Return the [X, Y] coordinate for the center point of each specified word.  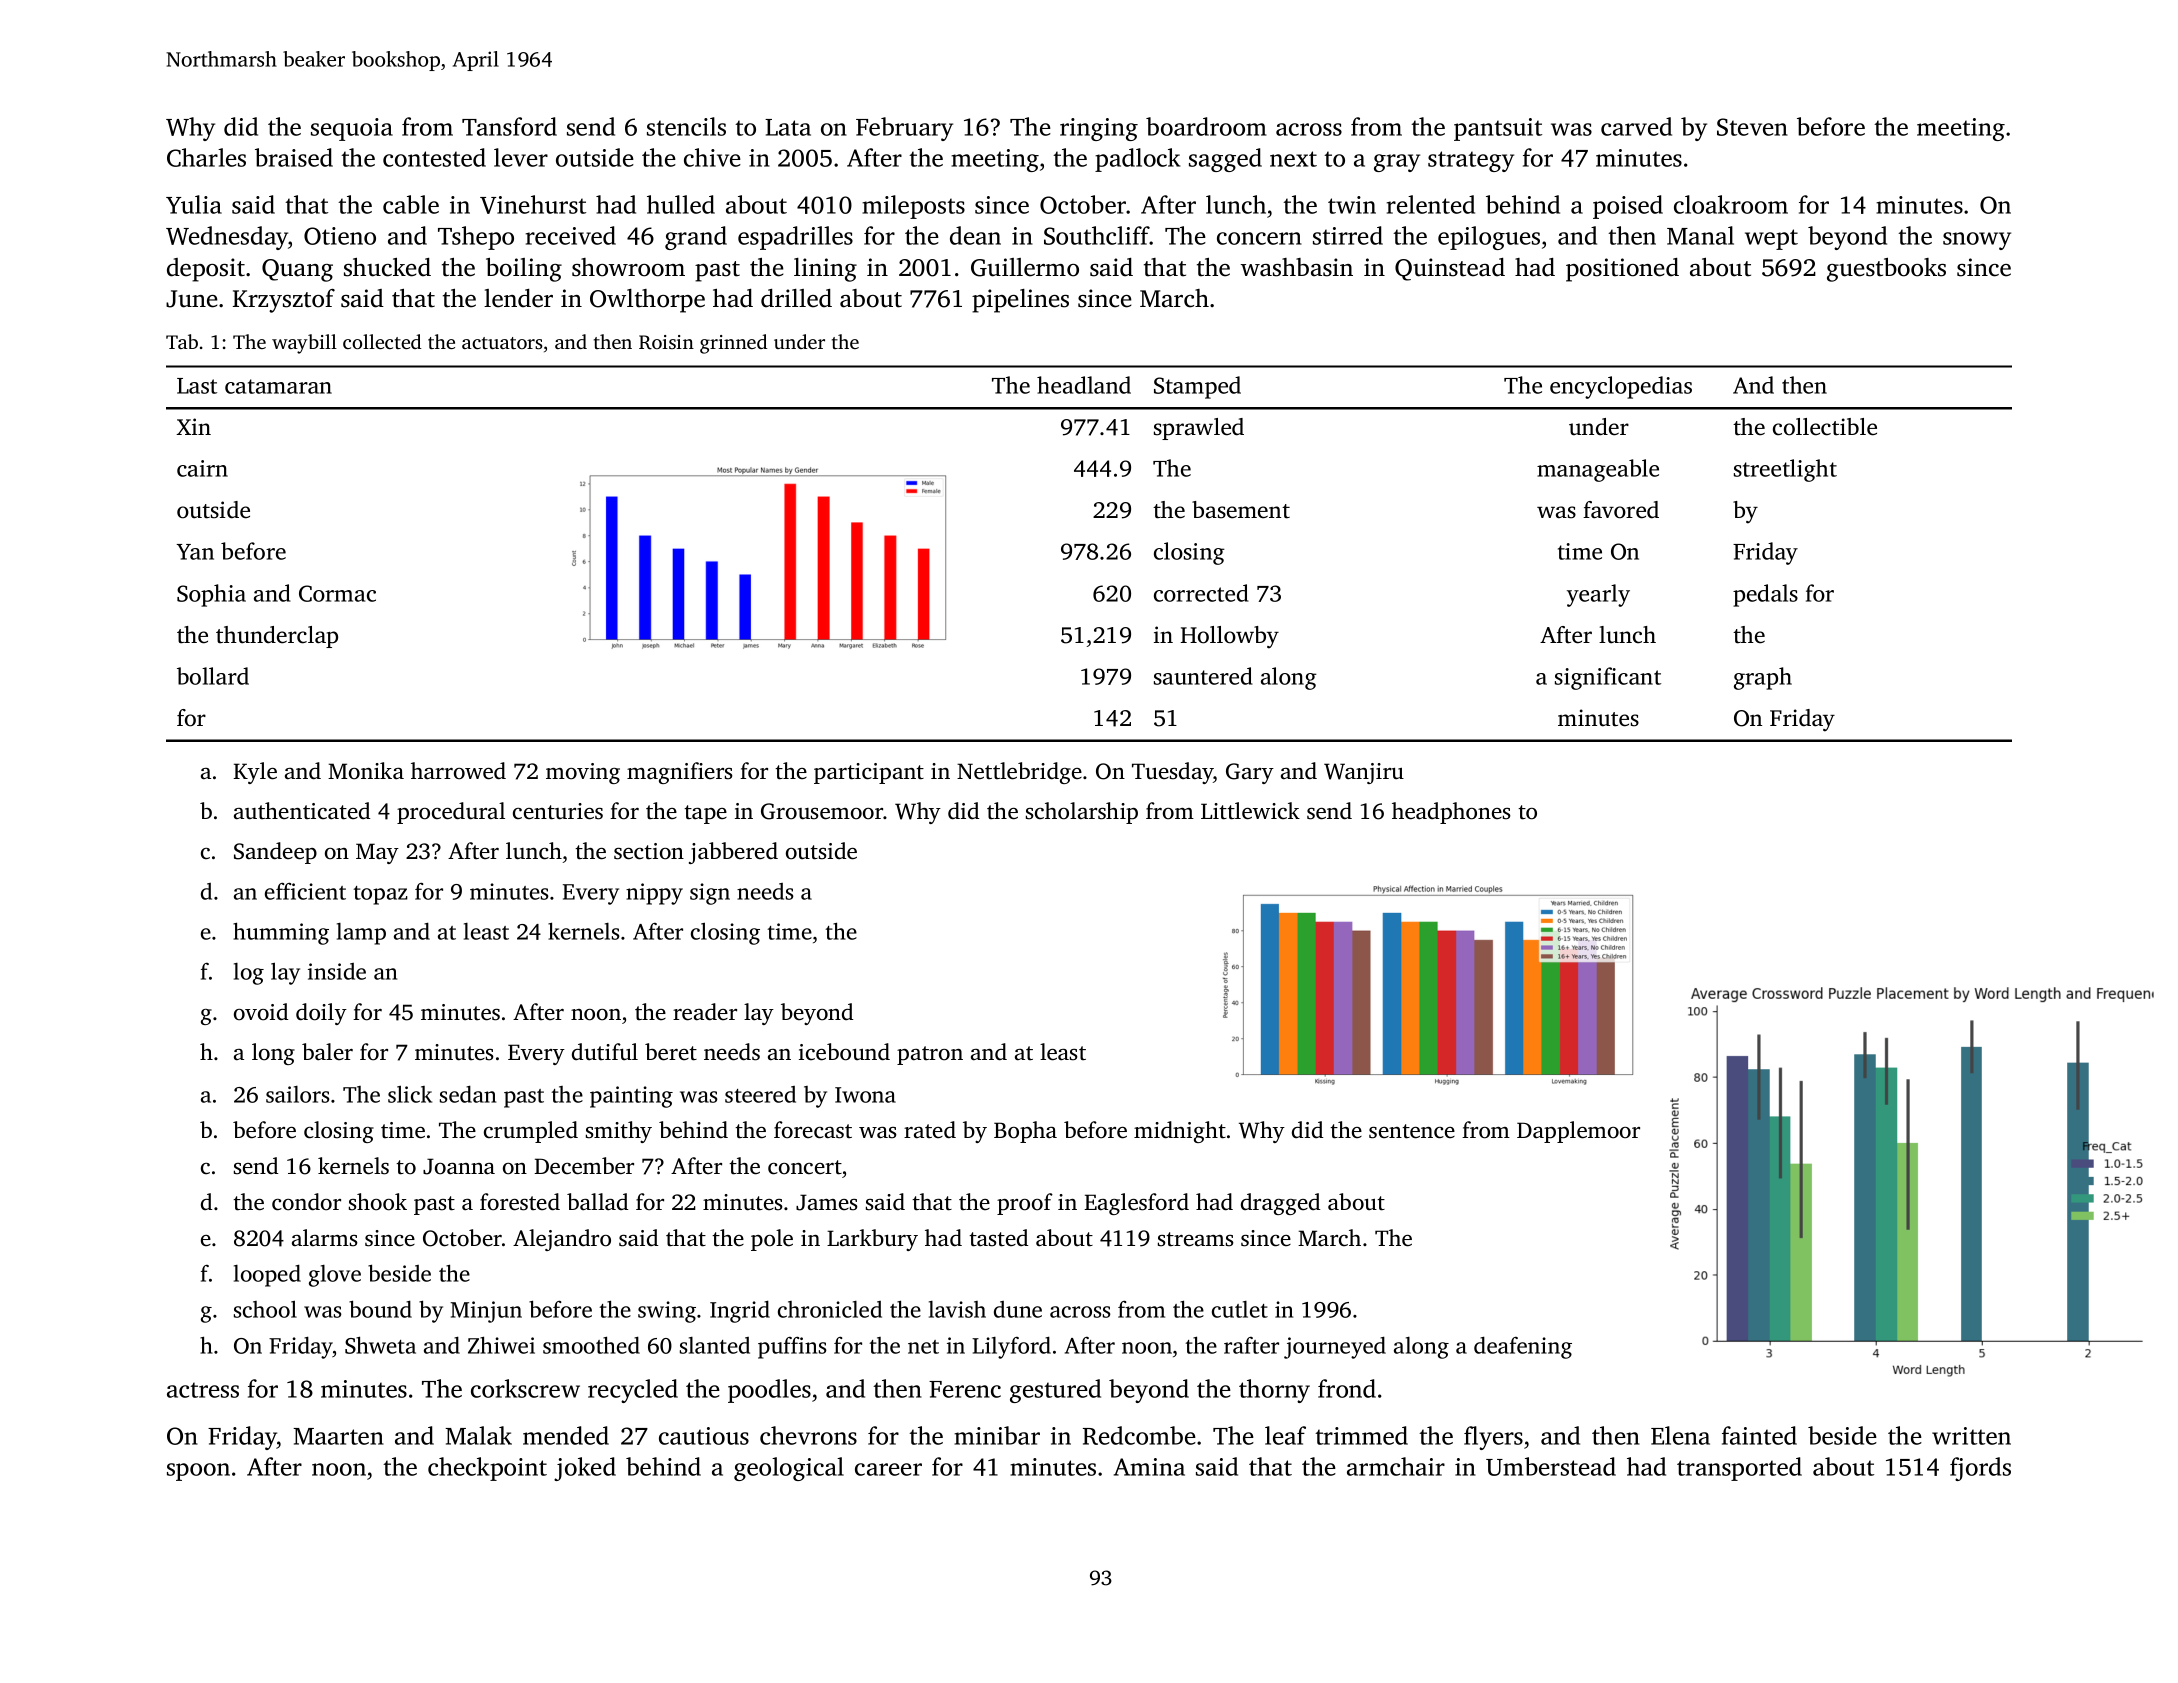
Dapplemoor [1578, 1132]
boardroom [1206, 126]
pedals [1765, 595]
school [265, 1309]
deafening [1523, 1347]
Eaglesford [1136, 1204]
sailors [297, 1094]
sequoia [352, 129]
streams [1196, 1239]
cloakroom [1731, 204]
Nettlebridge [1019, 773]
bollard [213, 676]
